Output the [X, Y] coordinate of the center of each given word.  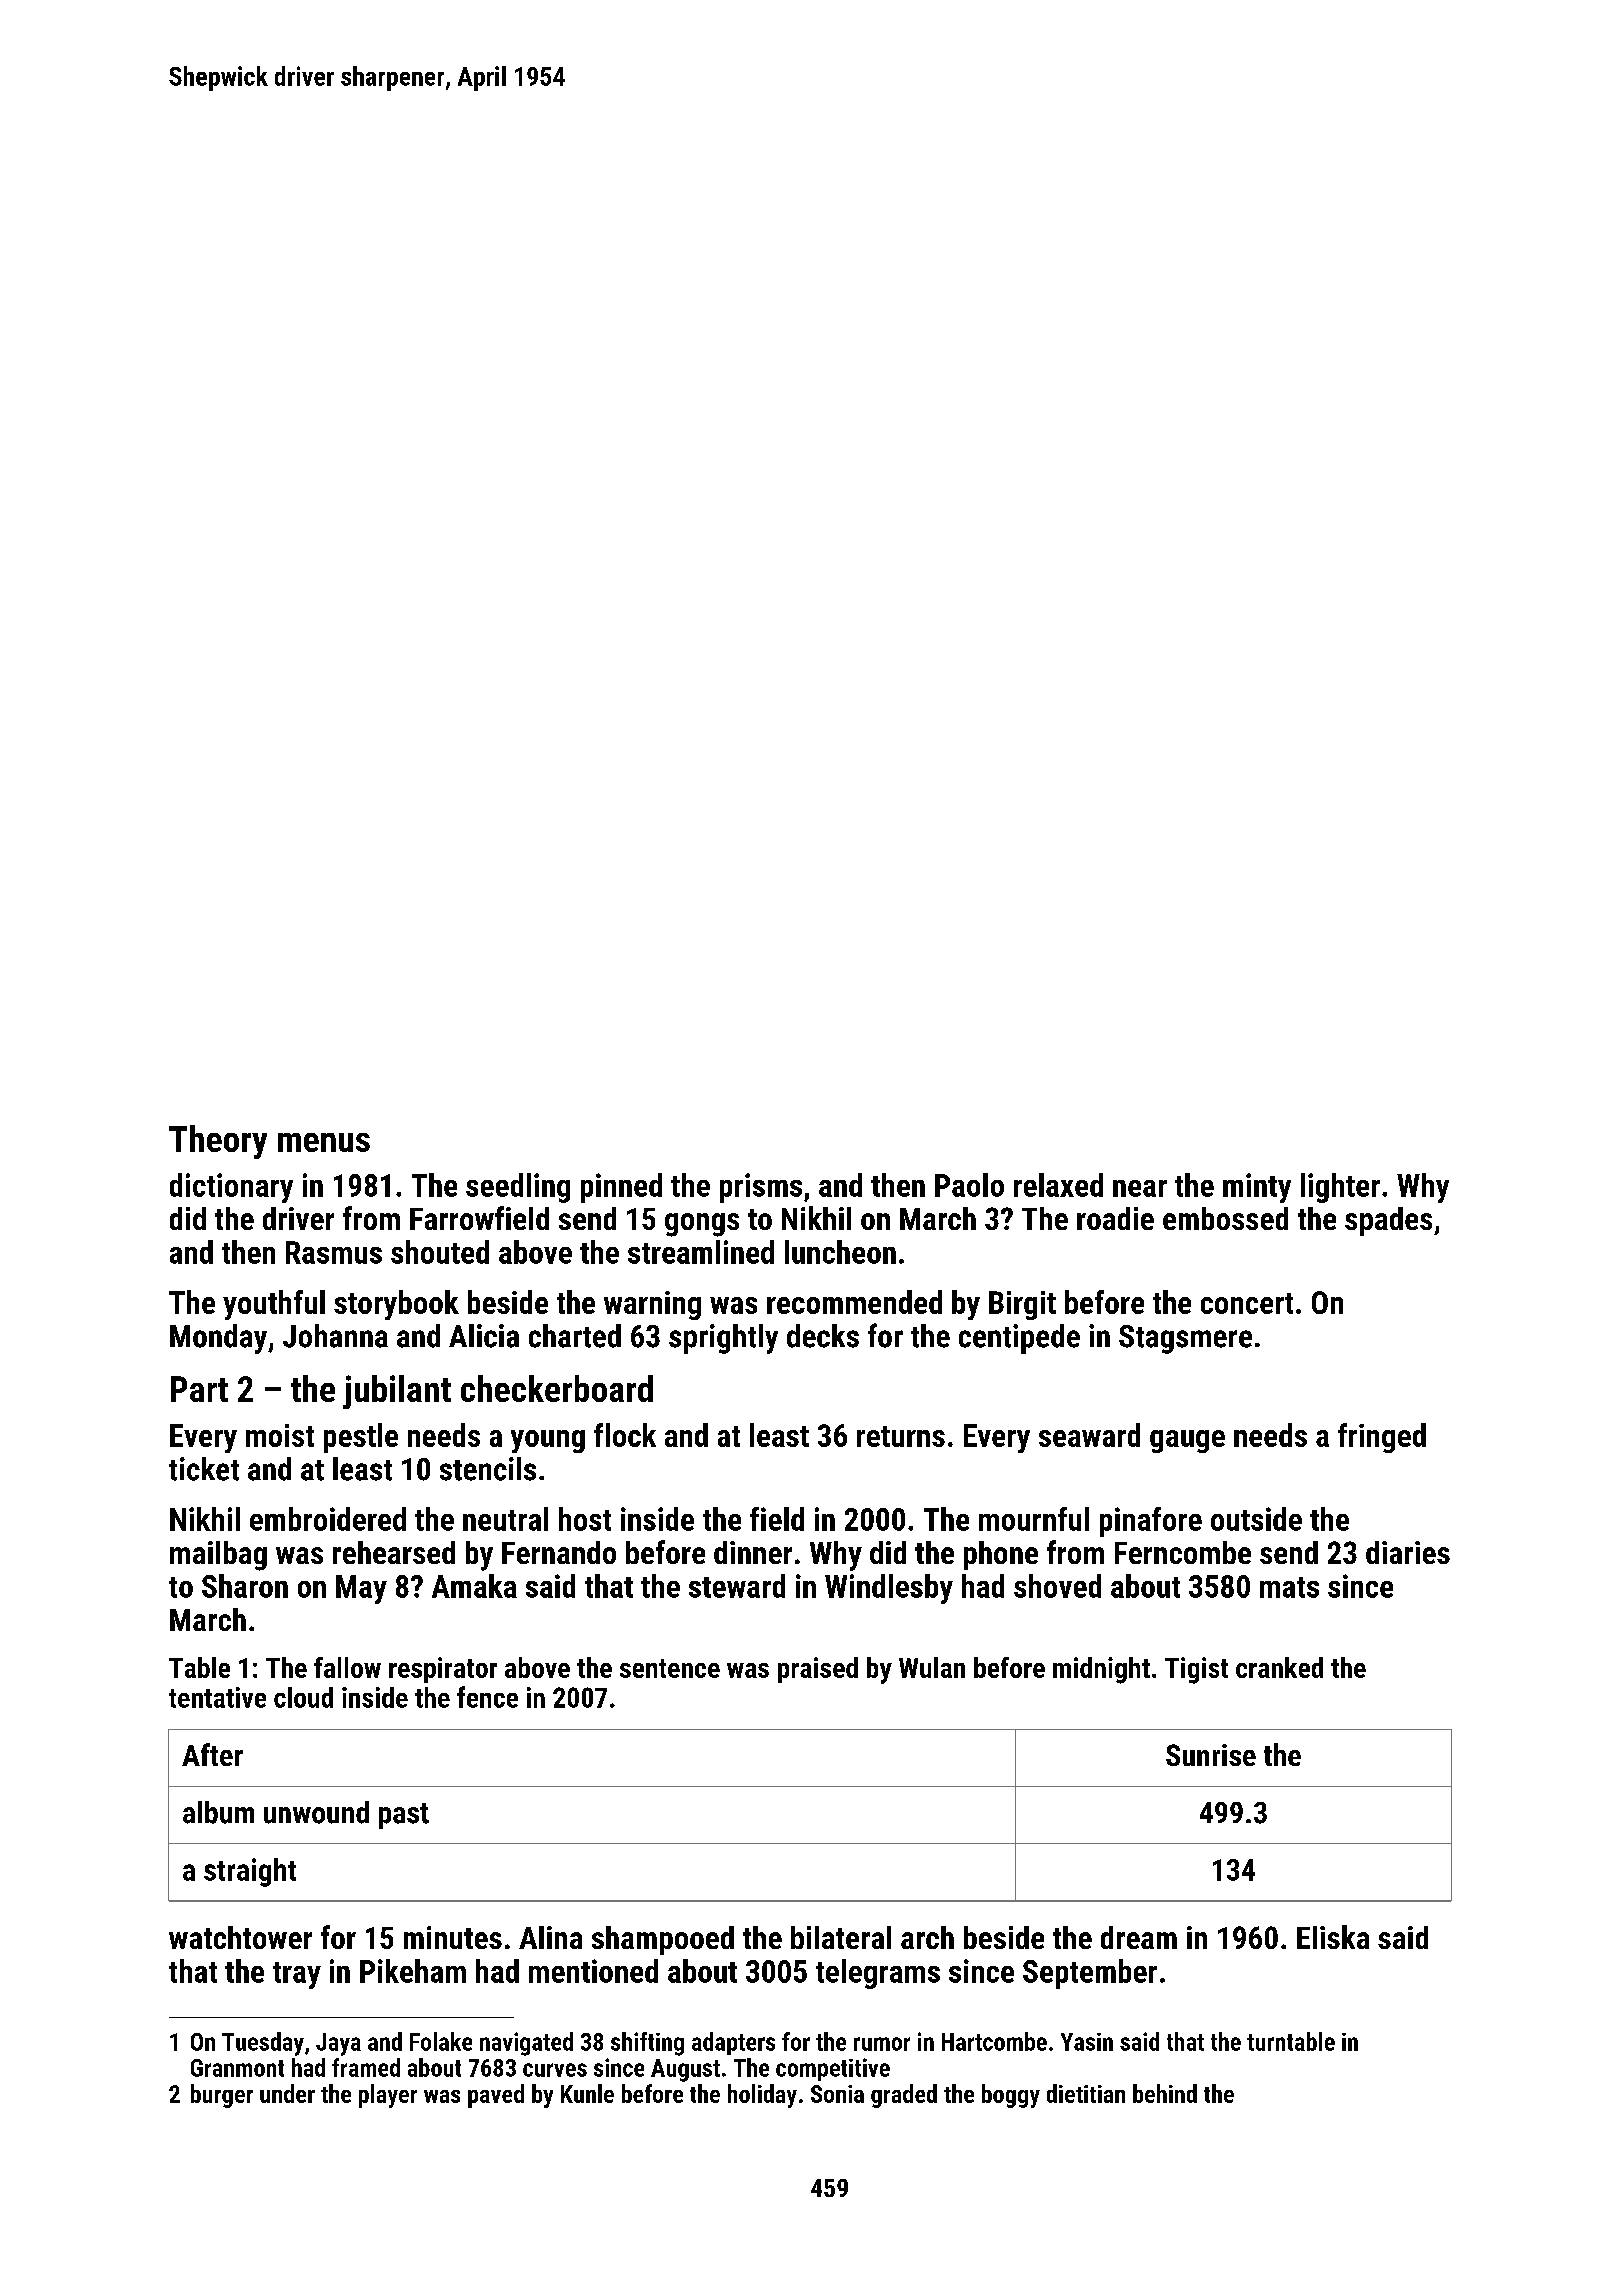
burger [222, 2096]
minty [1257, 1188]
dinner [753, 1552]
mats [1289, 1587]
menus [324, 1142]
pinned [621, 1188]
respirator [443, 1670]
